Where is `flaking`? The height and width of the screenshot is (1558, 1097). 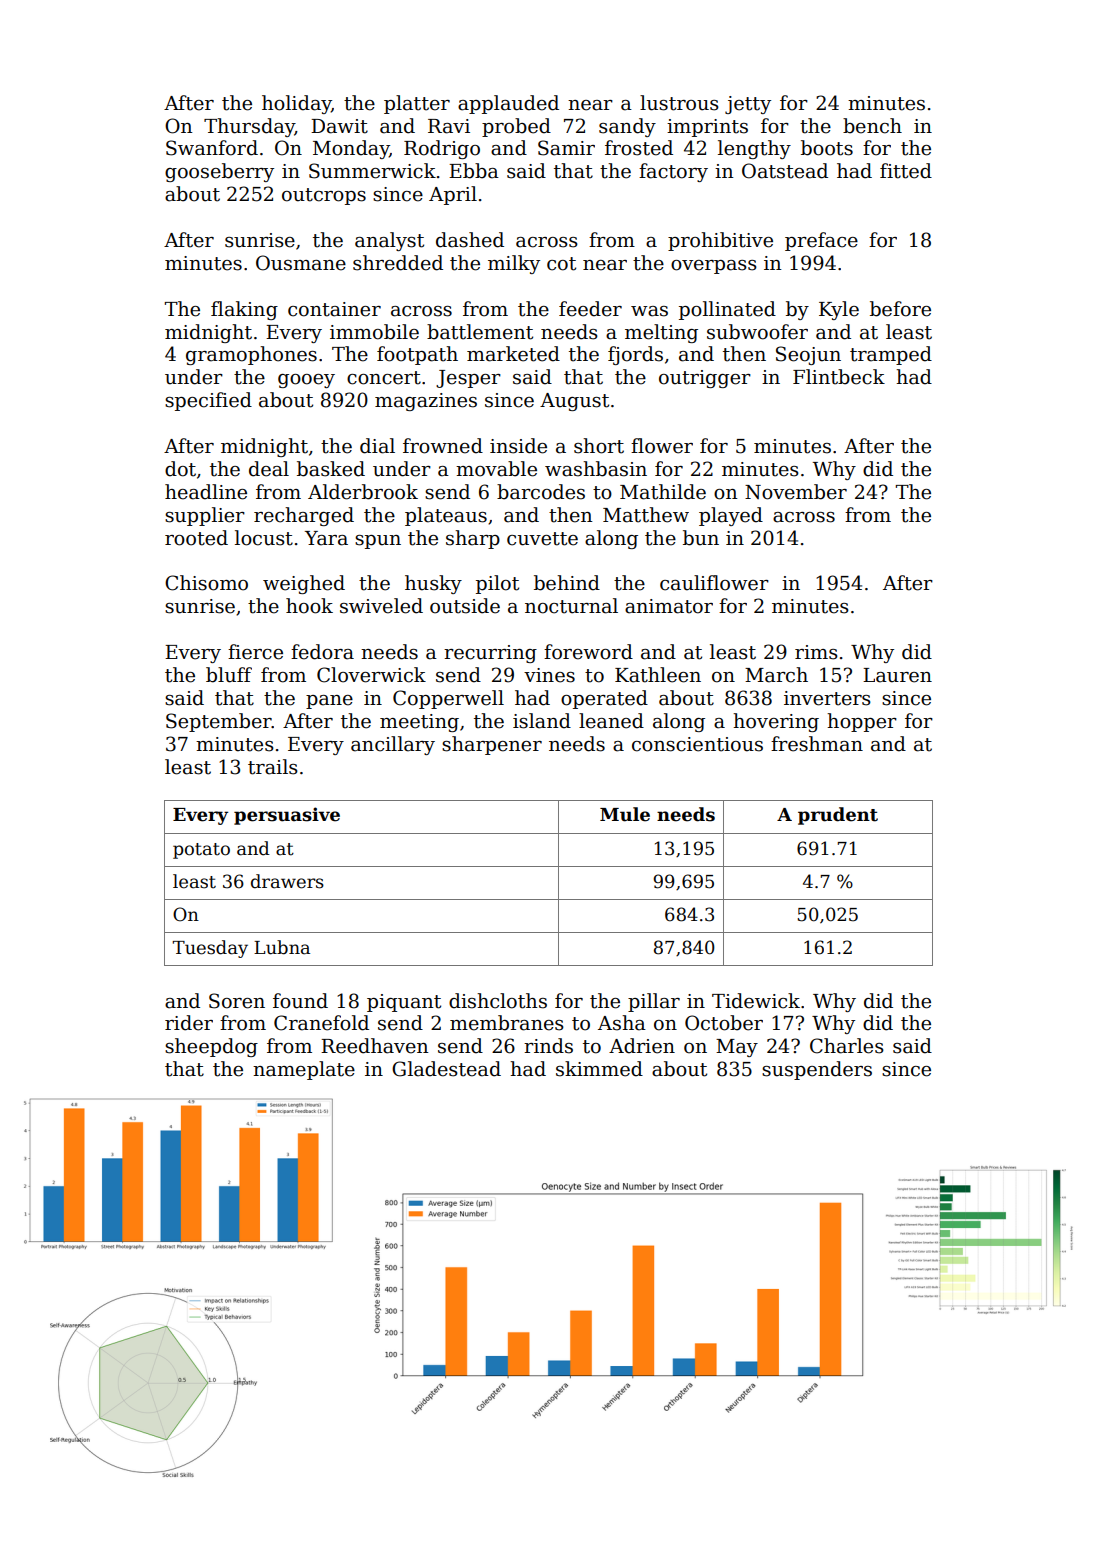 flaking is located at coordinates (244, 310).
